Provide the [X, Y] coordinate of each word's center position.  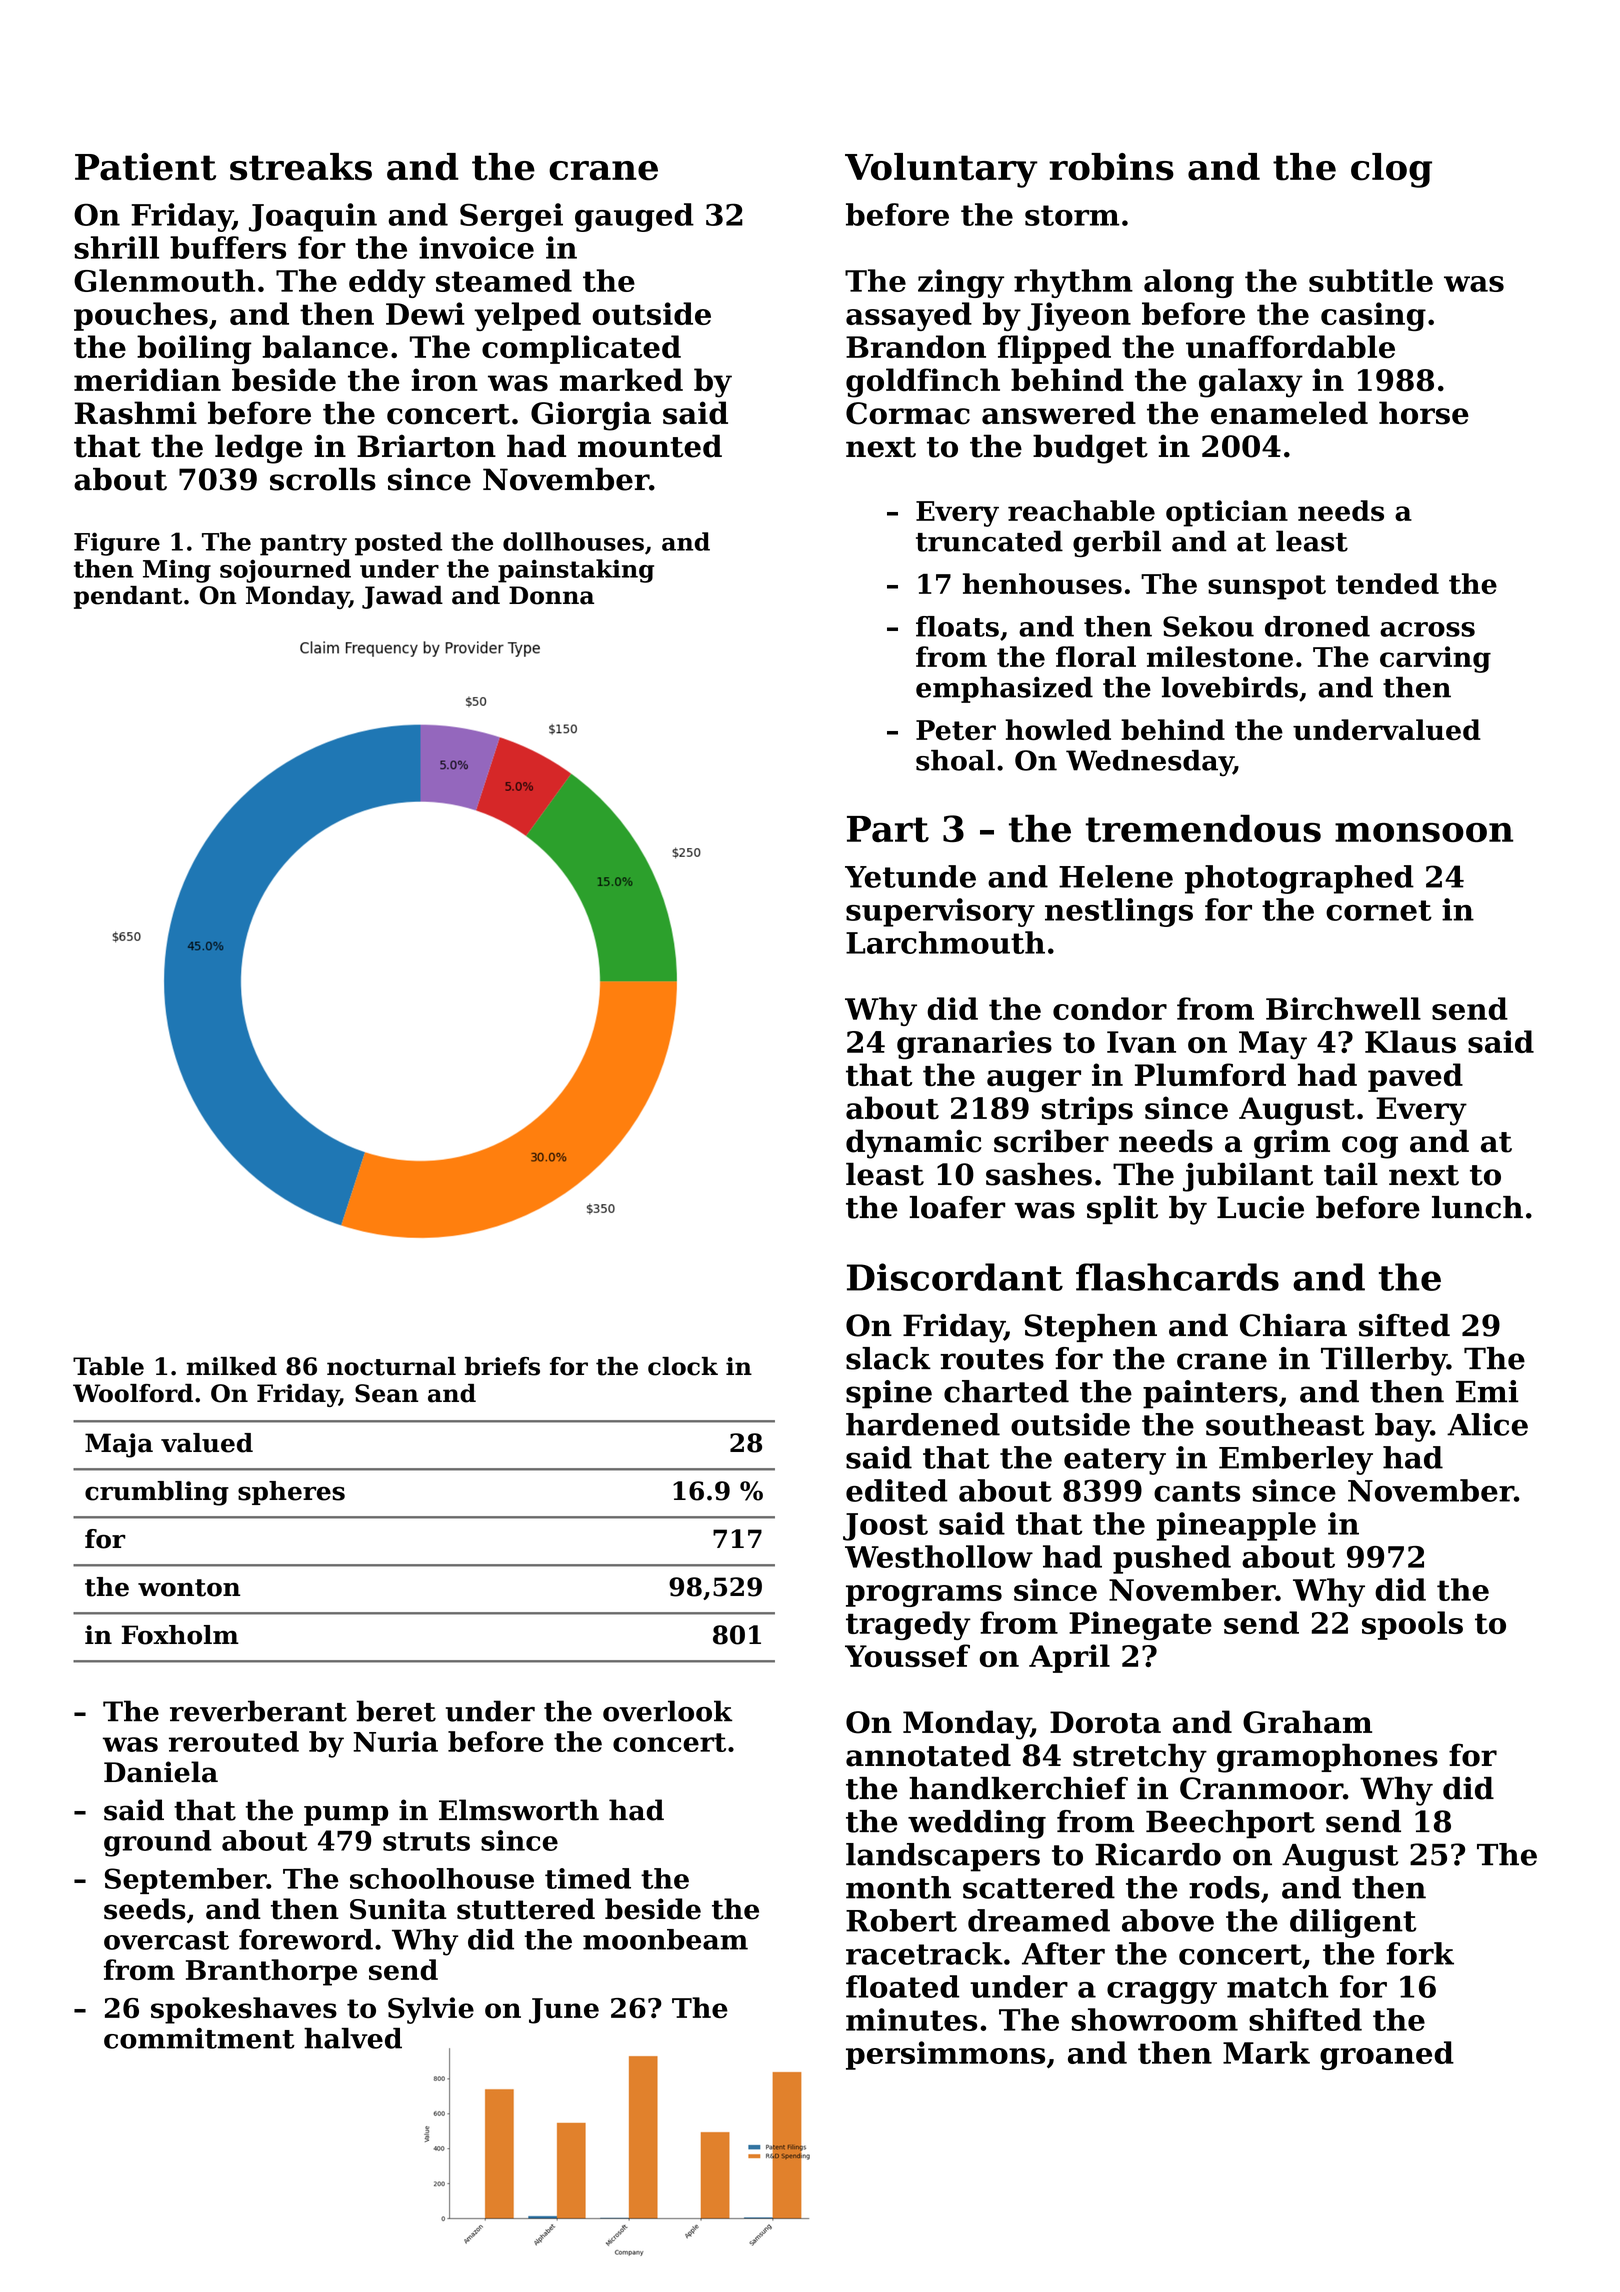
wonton [189, 1588]
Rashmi [136, 413]
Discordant [955, 1277]
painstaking [576, 571]
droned [1317, 626]
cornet [1379, 910]
